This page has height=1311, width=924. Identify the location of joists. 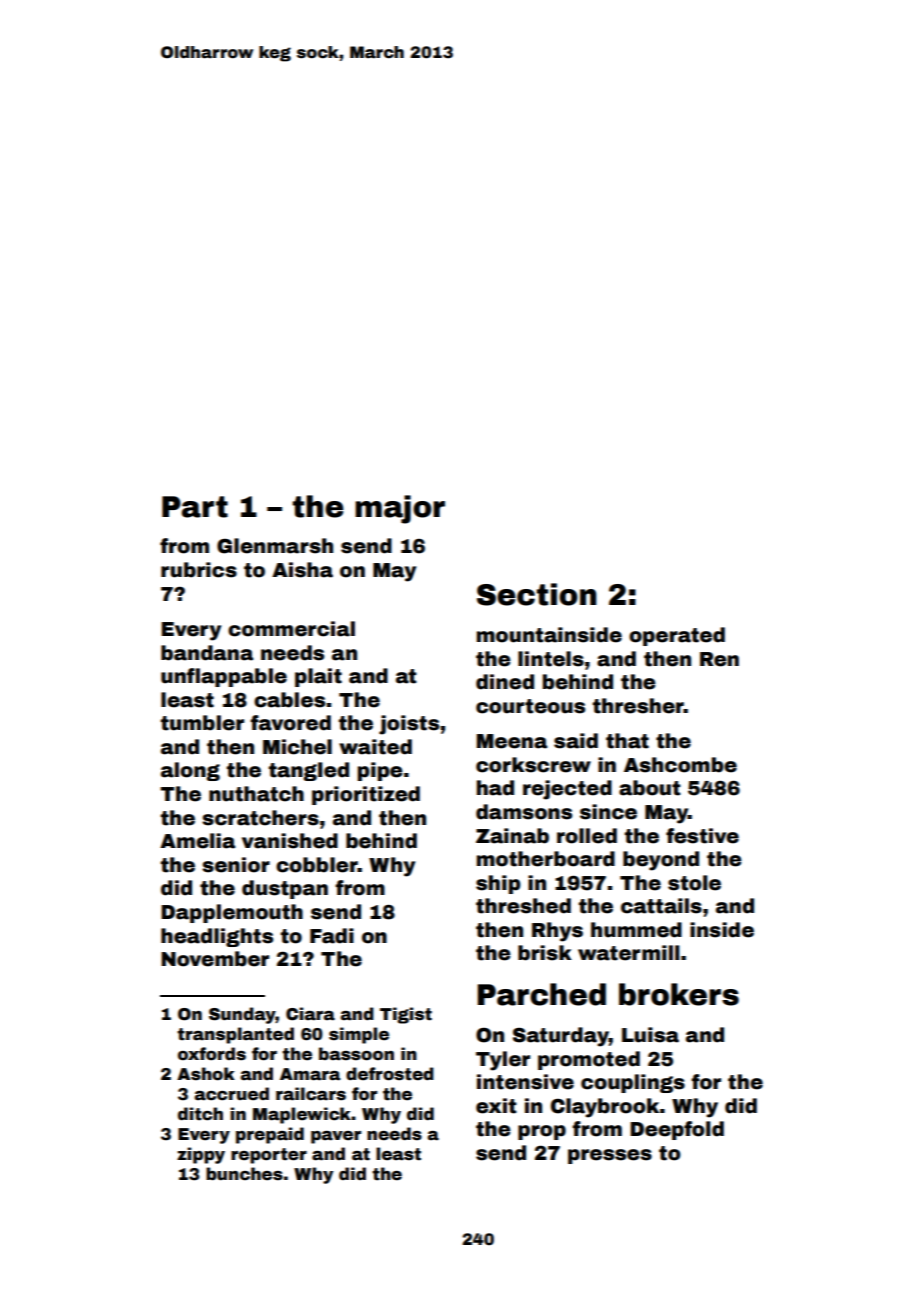
(409, 725).
